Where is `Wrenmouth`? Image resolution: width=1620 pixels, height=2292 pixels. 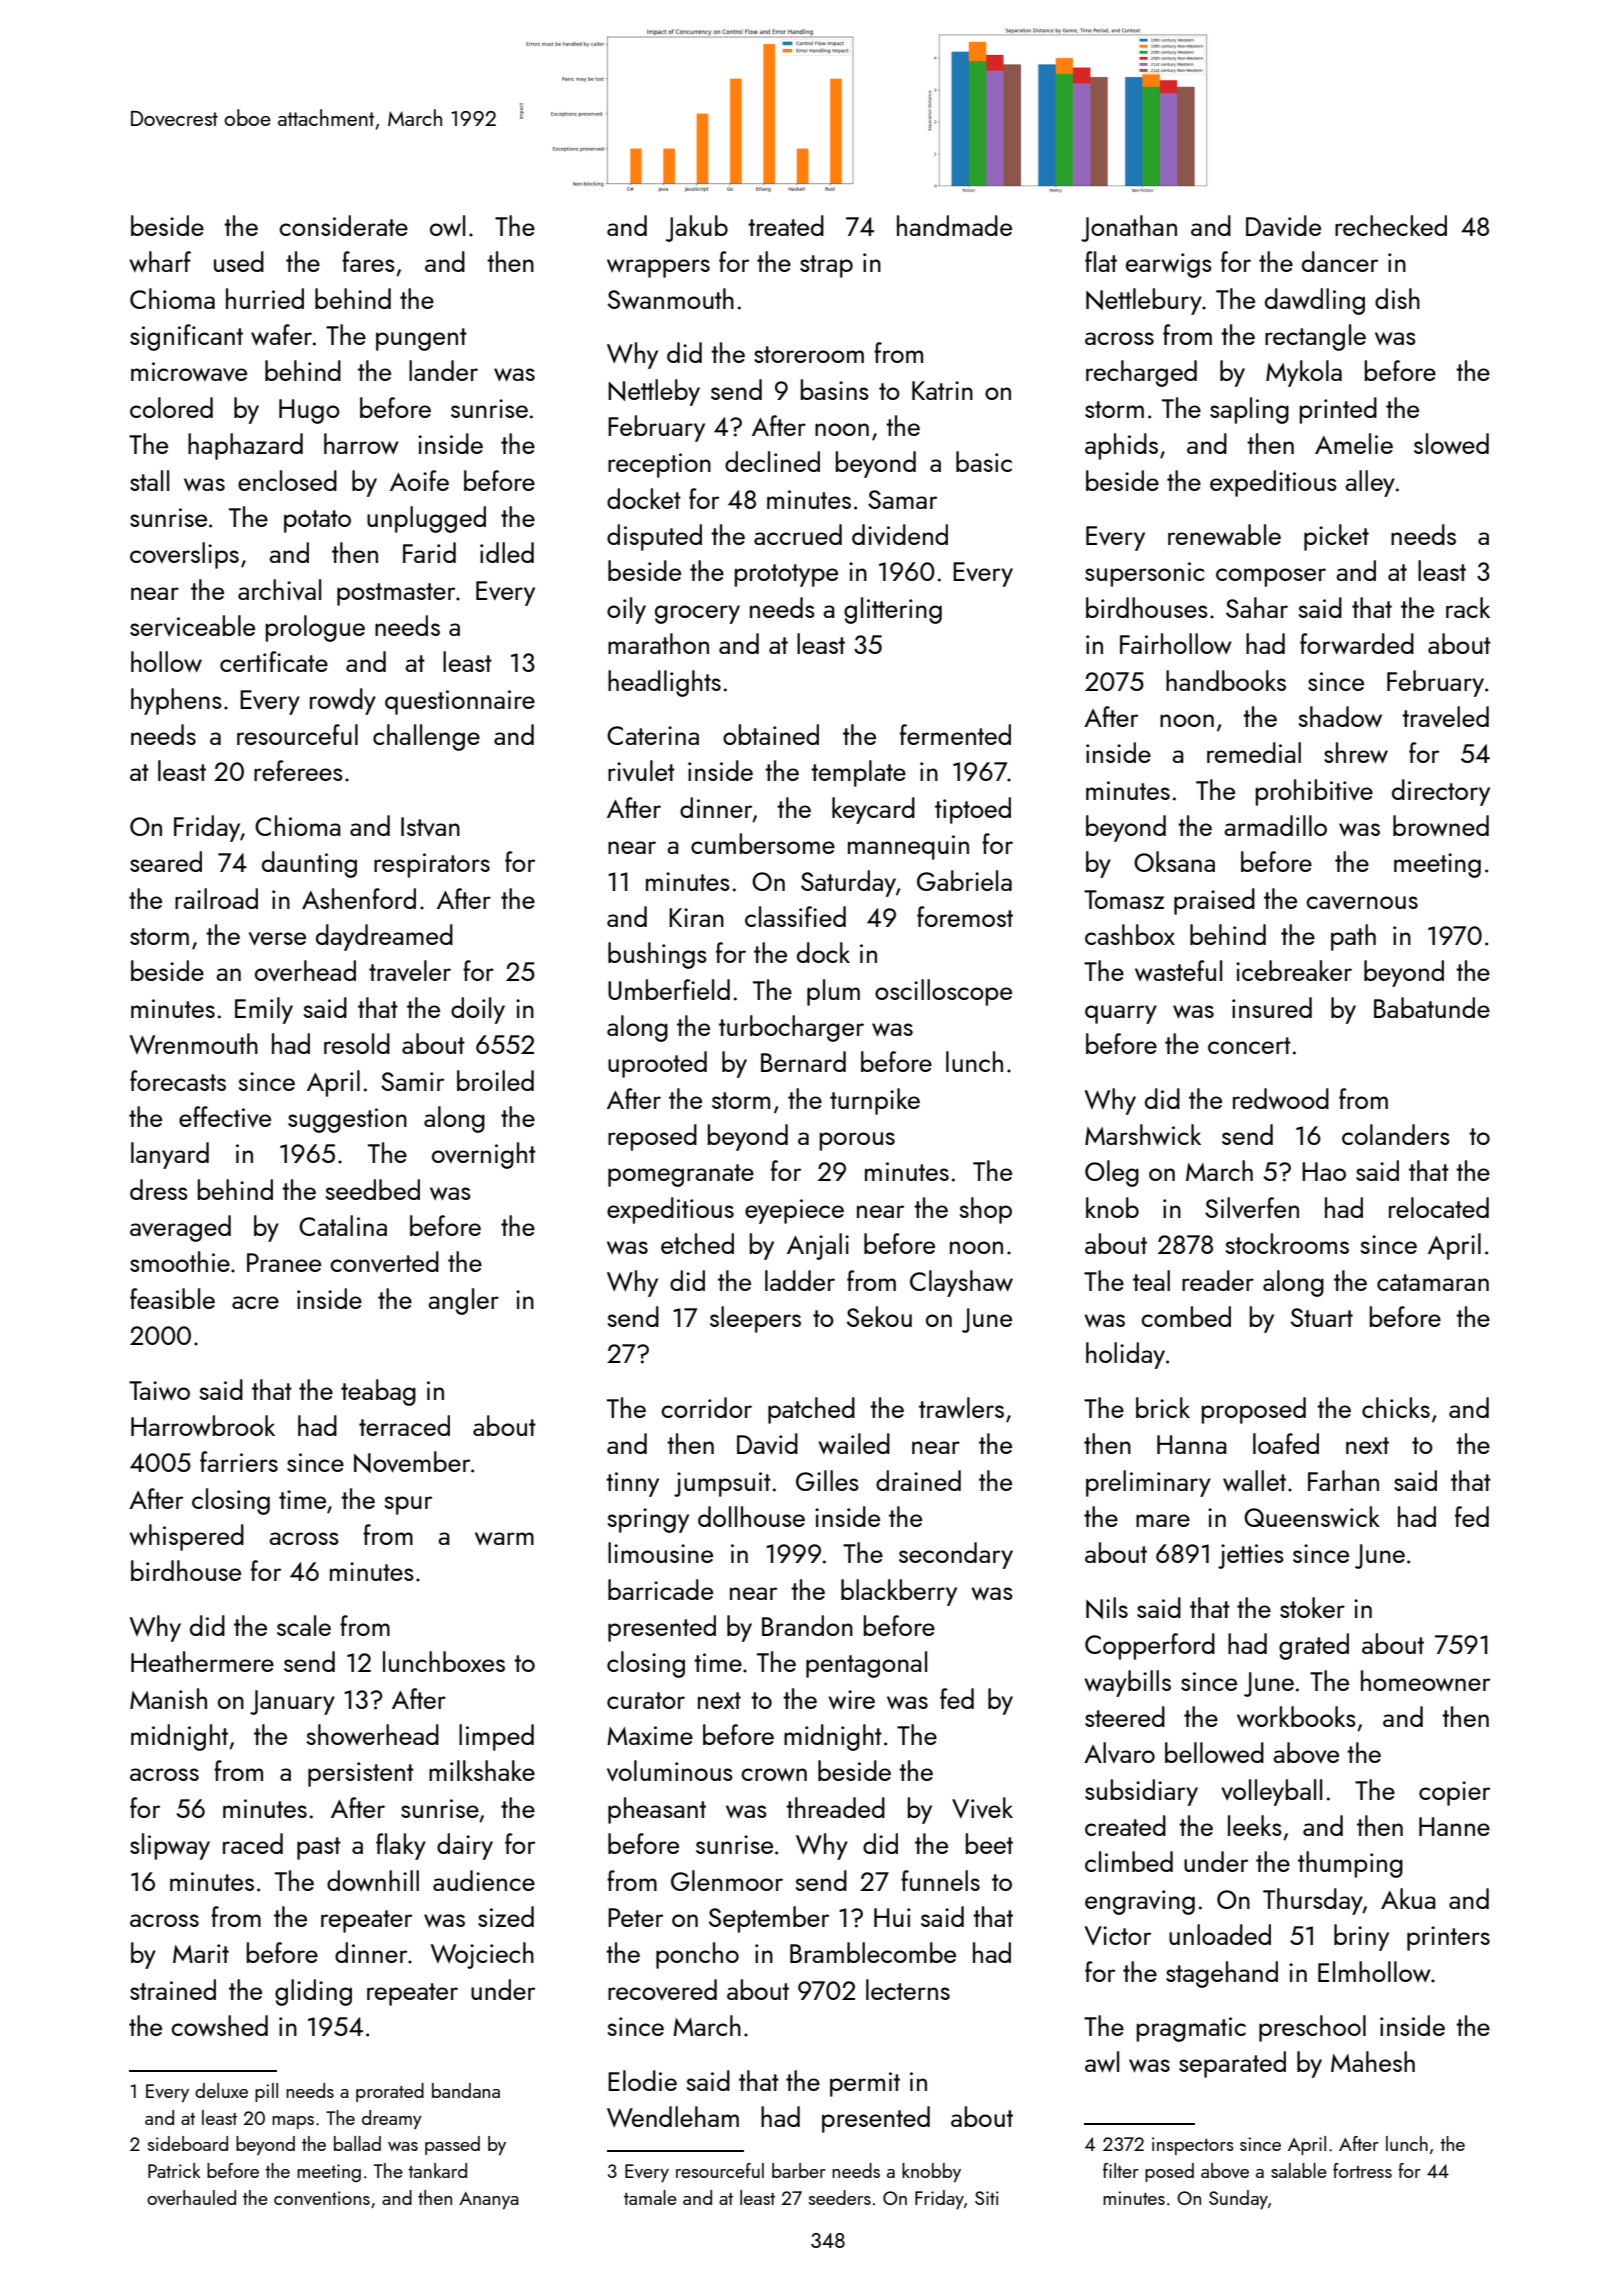
Wrenmouth is located at coordinates (194, 1043).
